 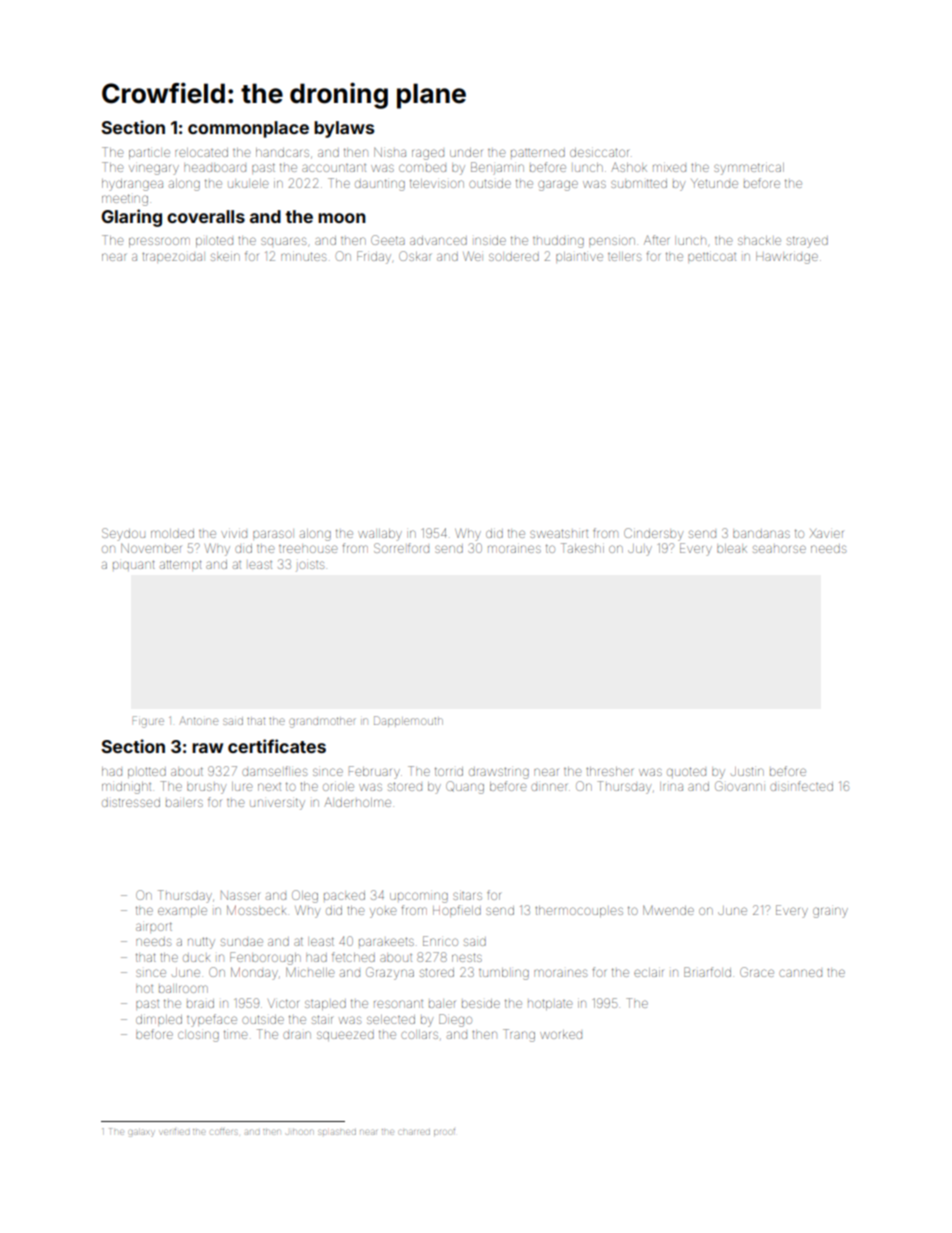 I want to click on Xavier, so click(x=826, y=533).
